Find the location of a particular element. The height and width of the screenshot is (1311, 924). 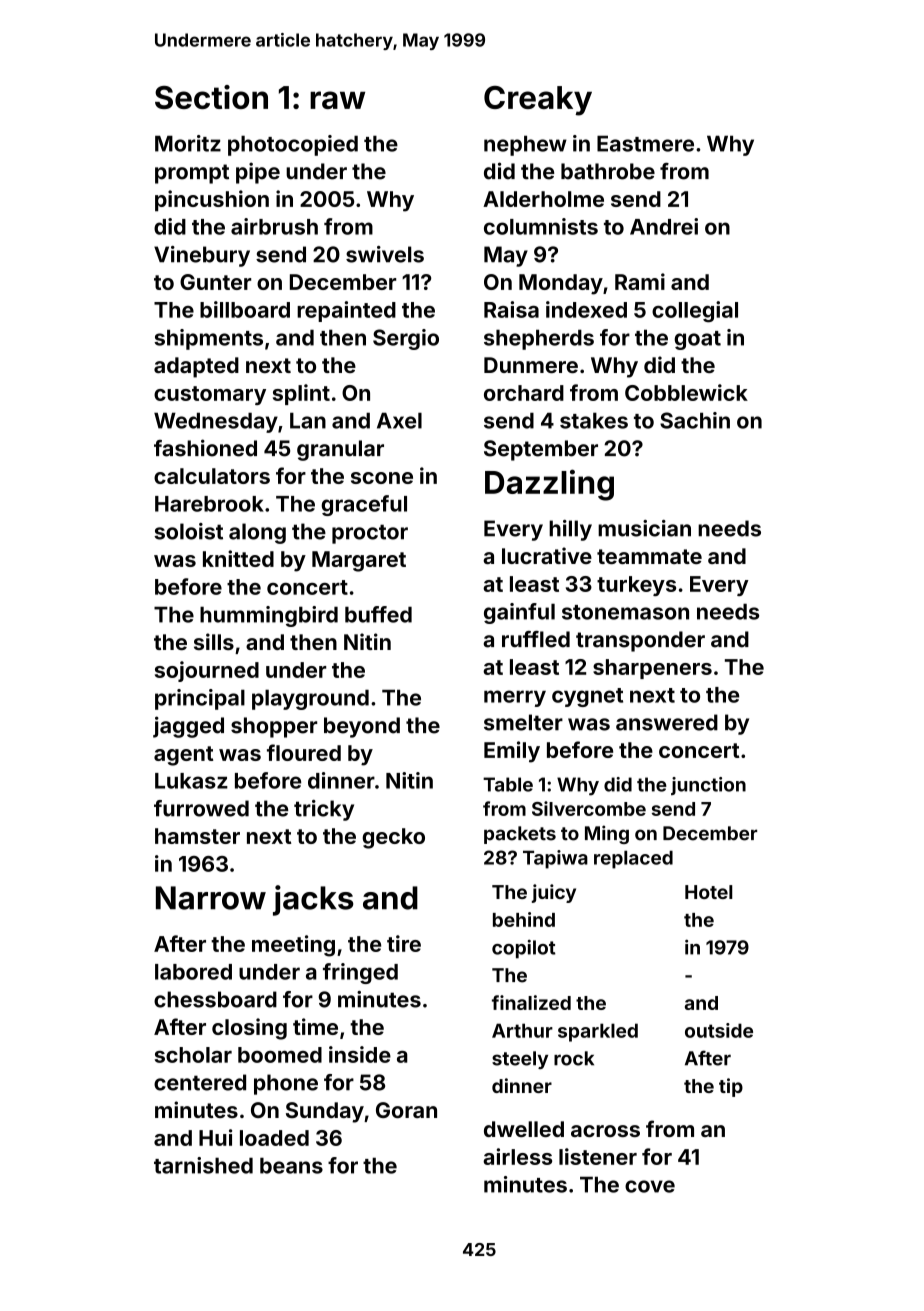

beans is located at coordinates (291, 1165).
